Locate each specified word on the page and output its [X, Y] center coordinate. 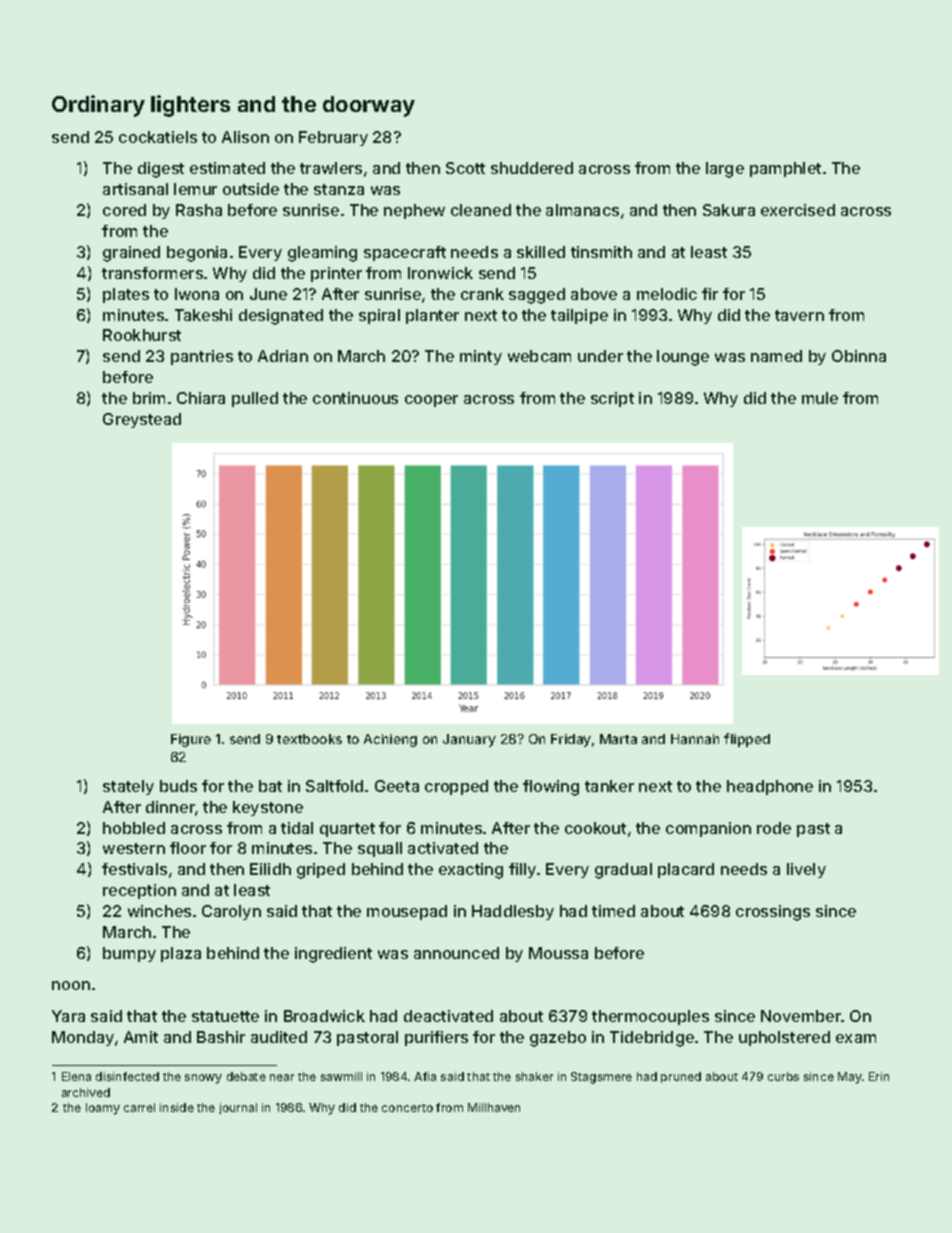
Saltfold [334, 786]
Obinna [859, 356]
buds [178, 786]
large [725, 170]
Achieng [390, 740]
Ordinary [98, 106]
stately [128, 787]
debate [246, 1076]
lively [806, 870]
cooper [431, 401]
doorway [369, 106]
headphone [770, 787]
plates [126, 295]
